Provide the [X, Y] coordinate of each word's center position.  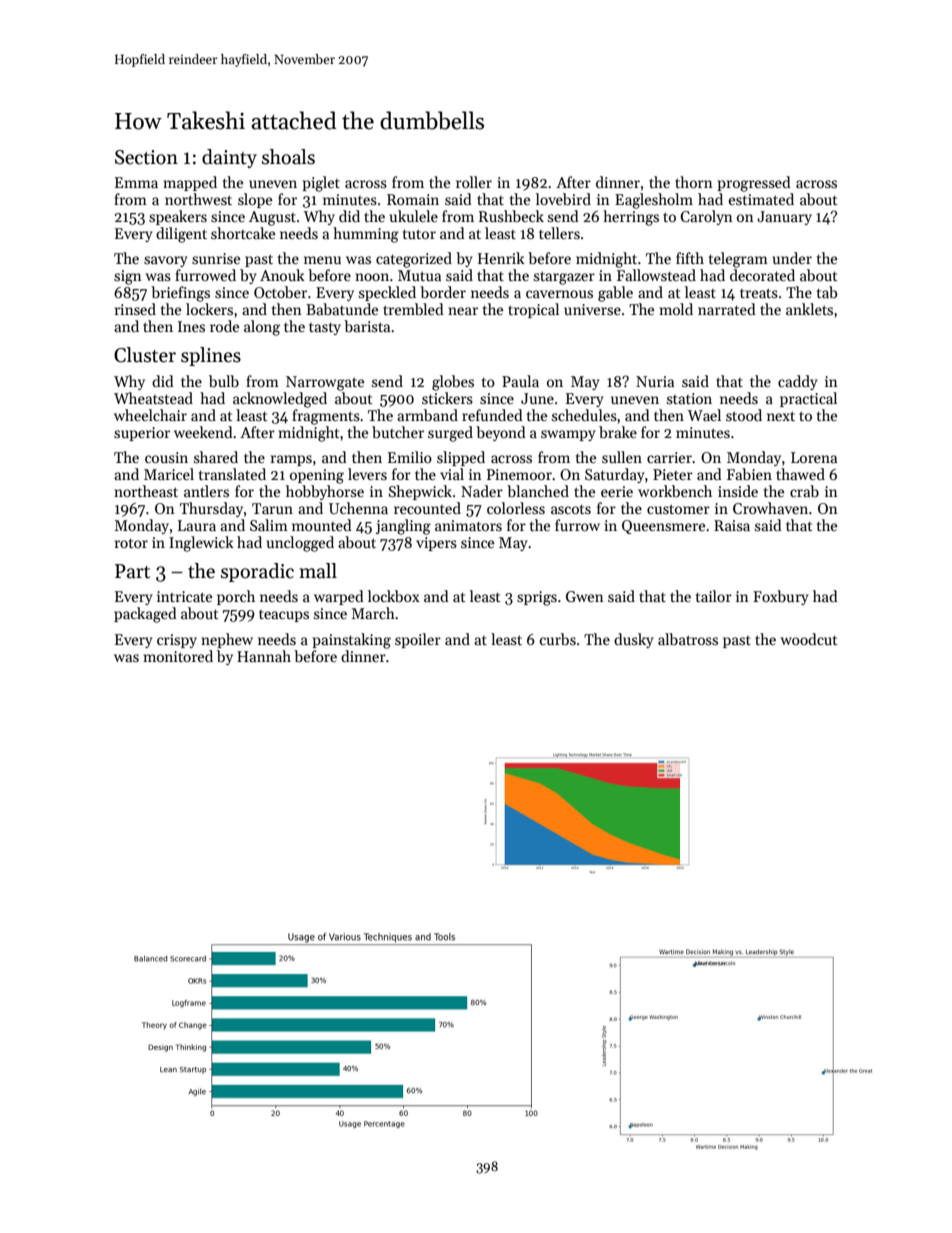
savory [166, 261]
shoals [288, 157]
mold [676, 309]
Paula [520, 381]
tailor [714, 596]
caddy [798, 382]
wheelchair [150, 415]
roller [474, 182]
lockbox [394, 596]
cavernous [559, 294]
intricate [184, 596]
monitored [178, 656]
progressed [754, 184]
